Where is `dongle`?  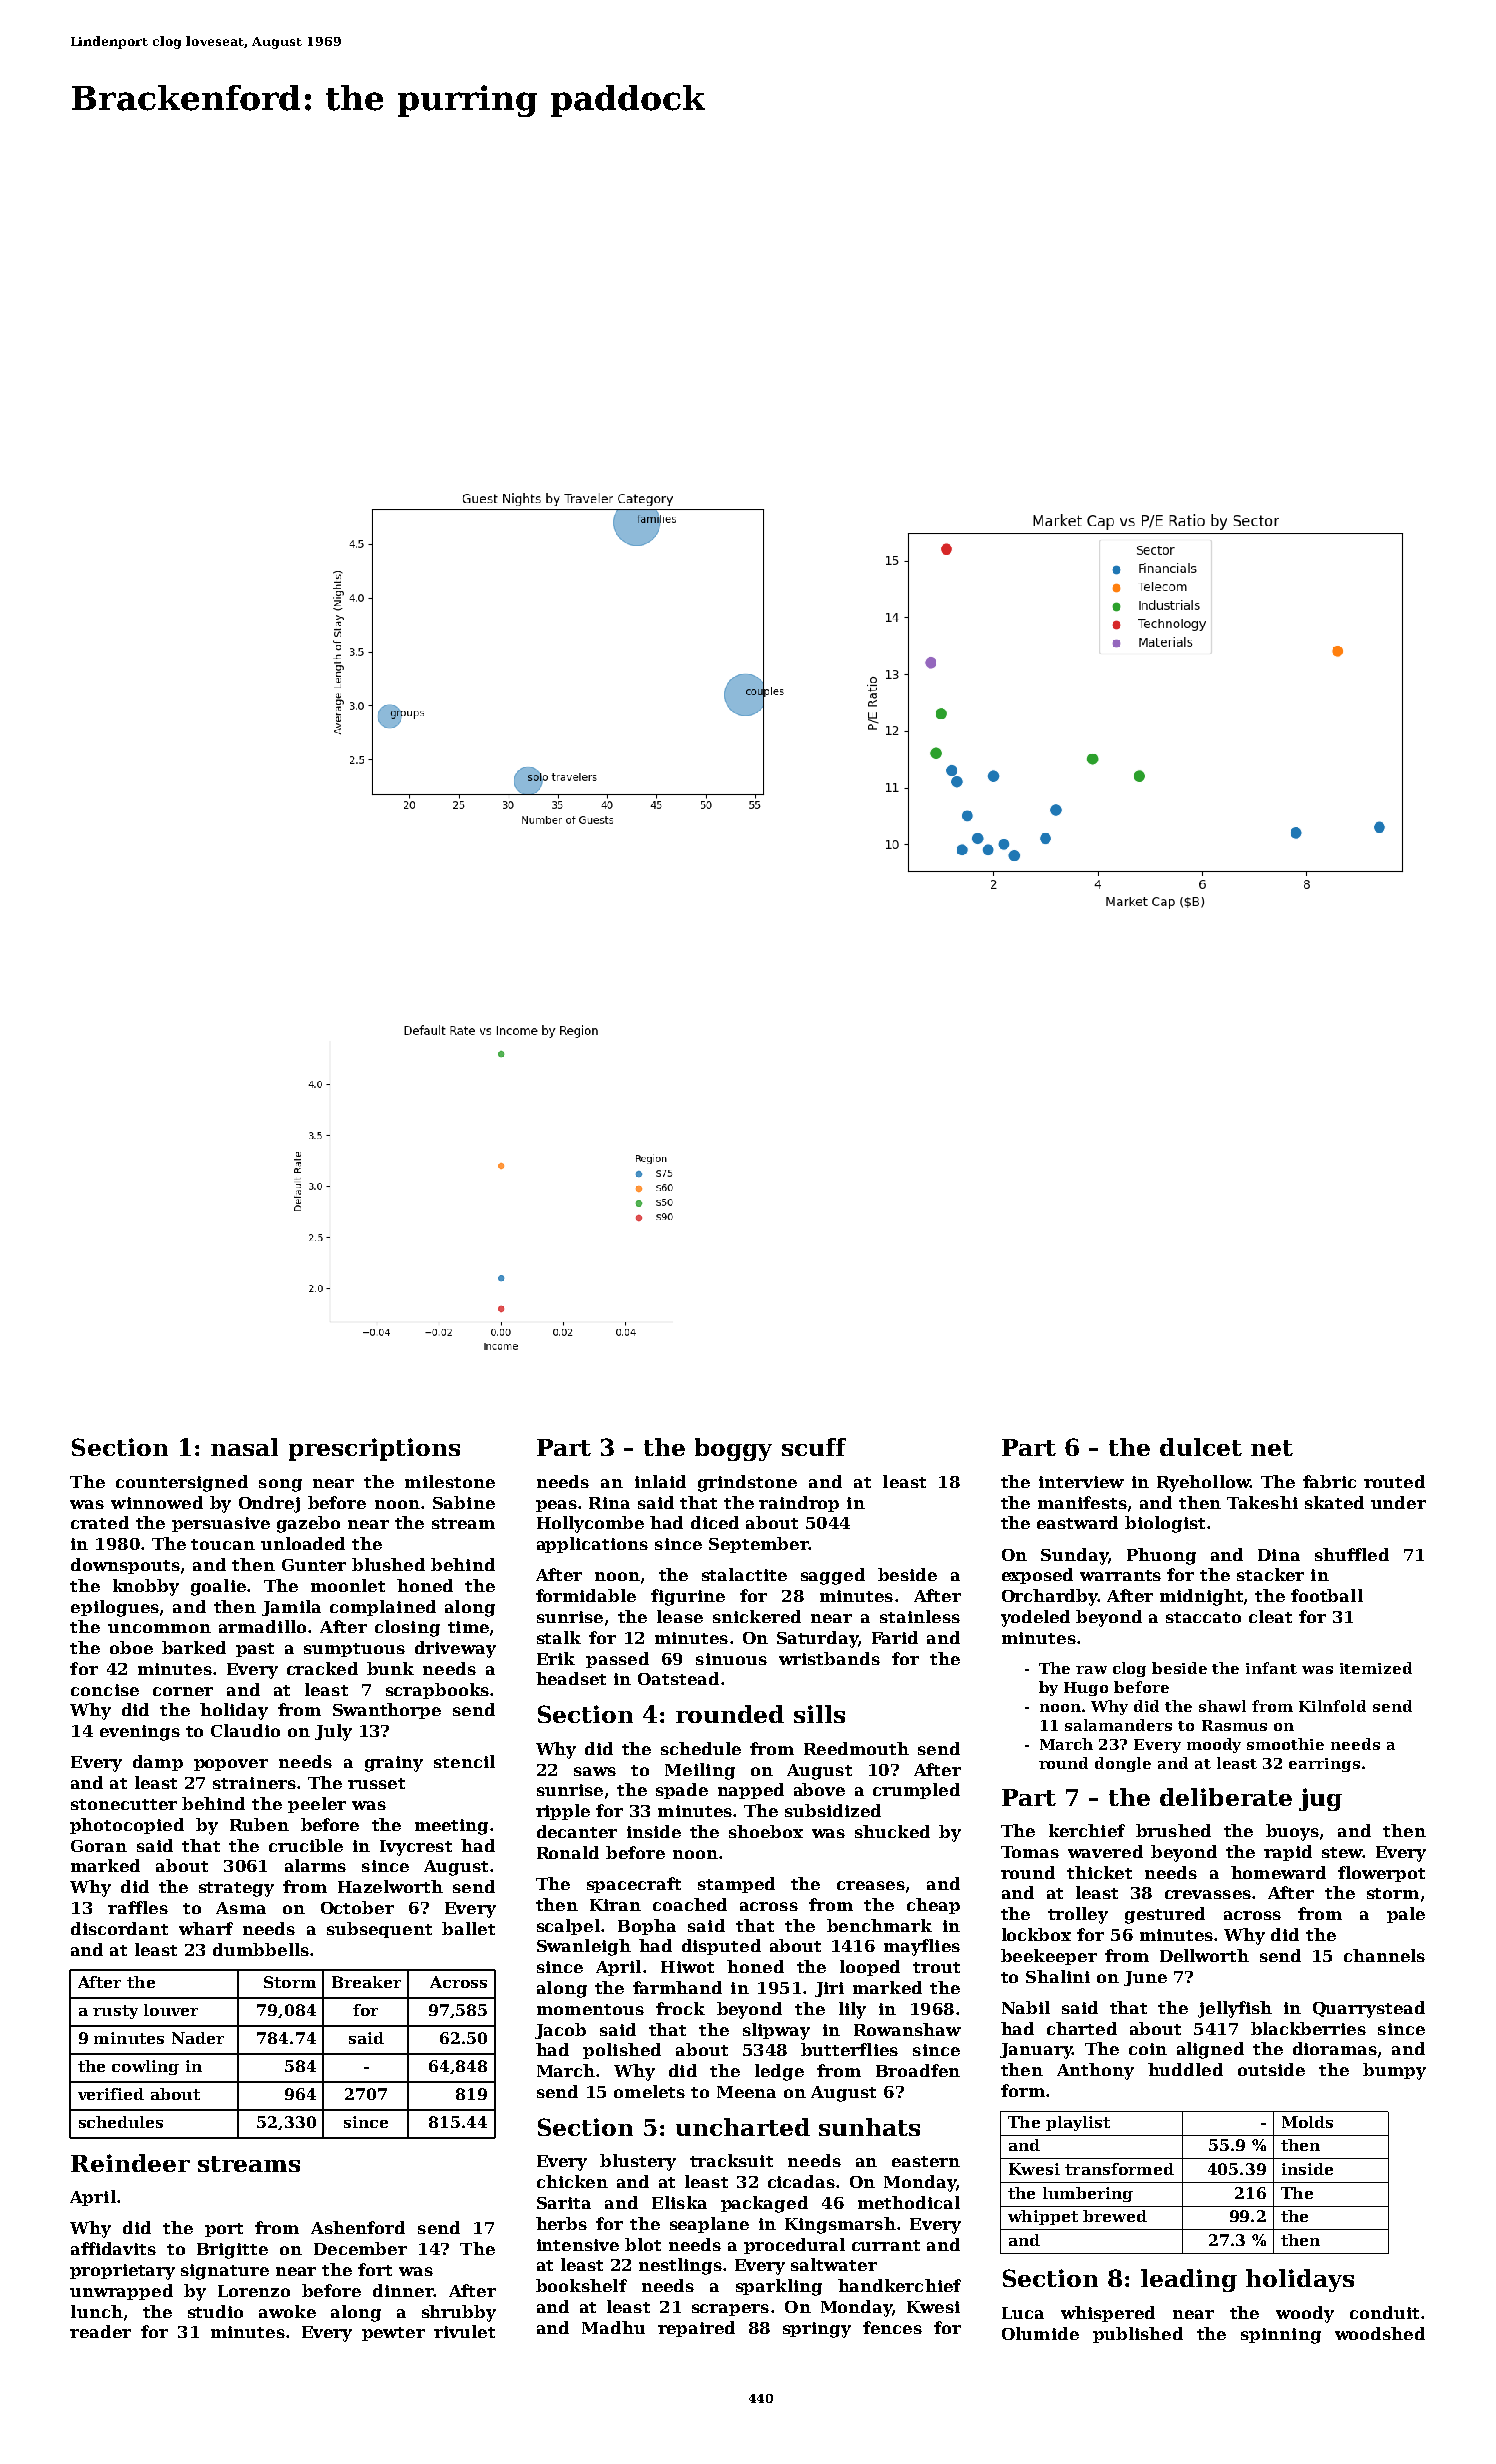 dongle is located at coordinates (1123, 1764).
